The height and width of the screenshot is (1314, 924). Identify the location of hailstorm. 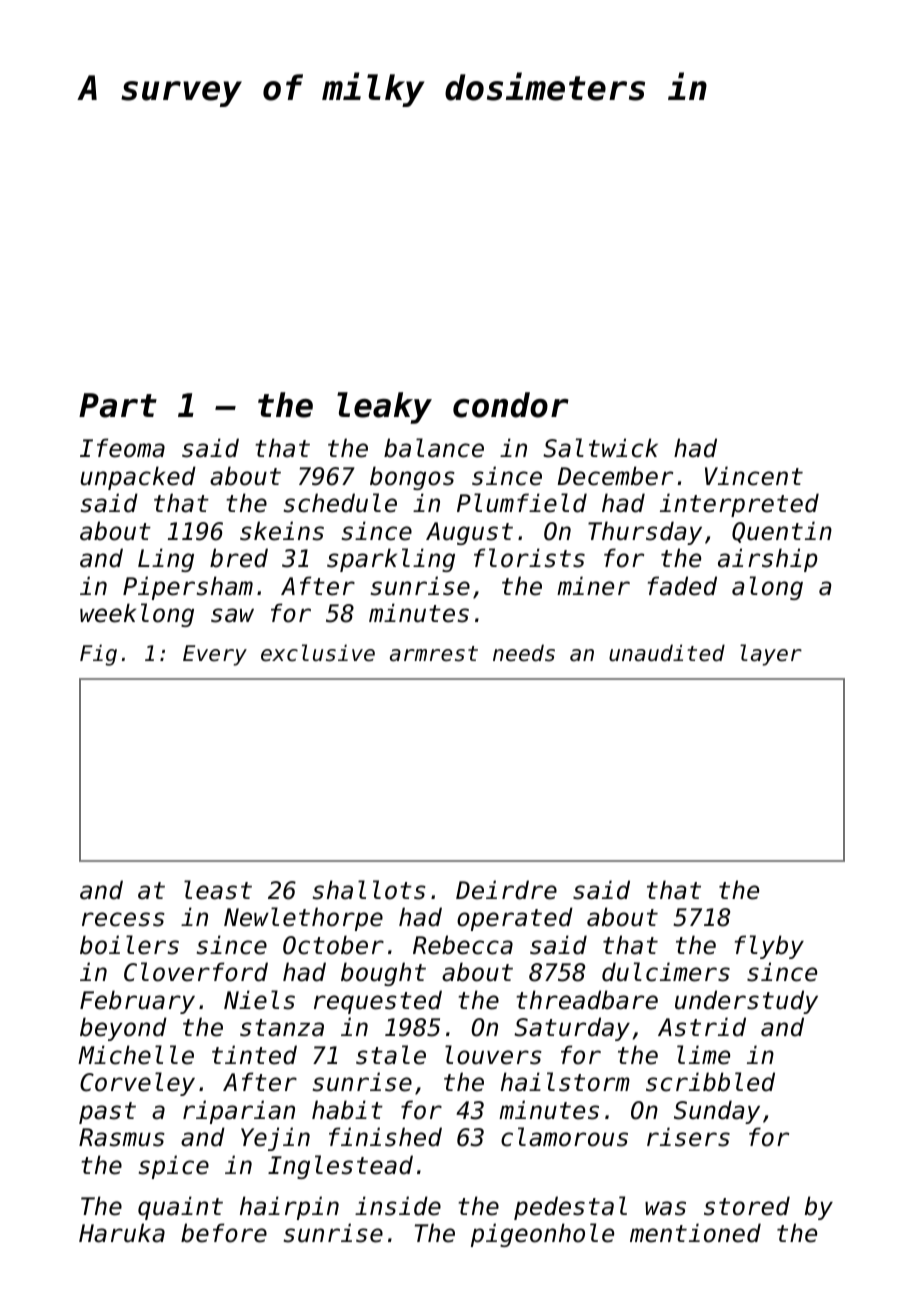
(565, 1082).
